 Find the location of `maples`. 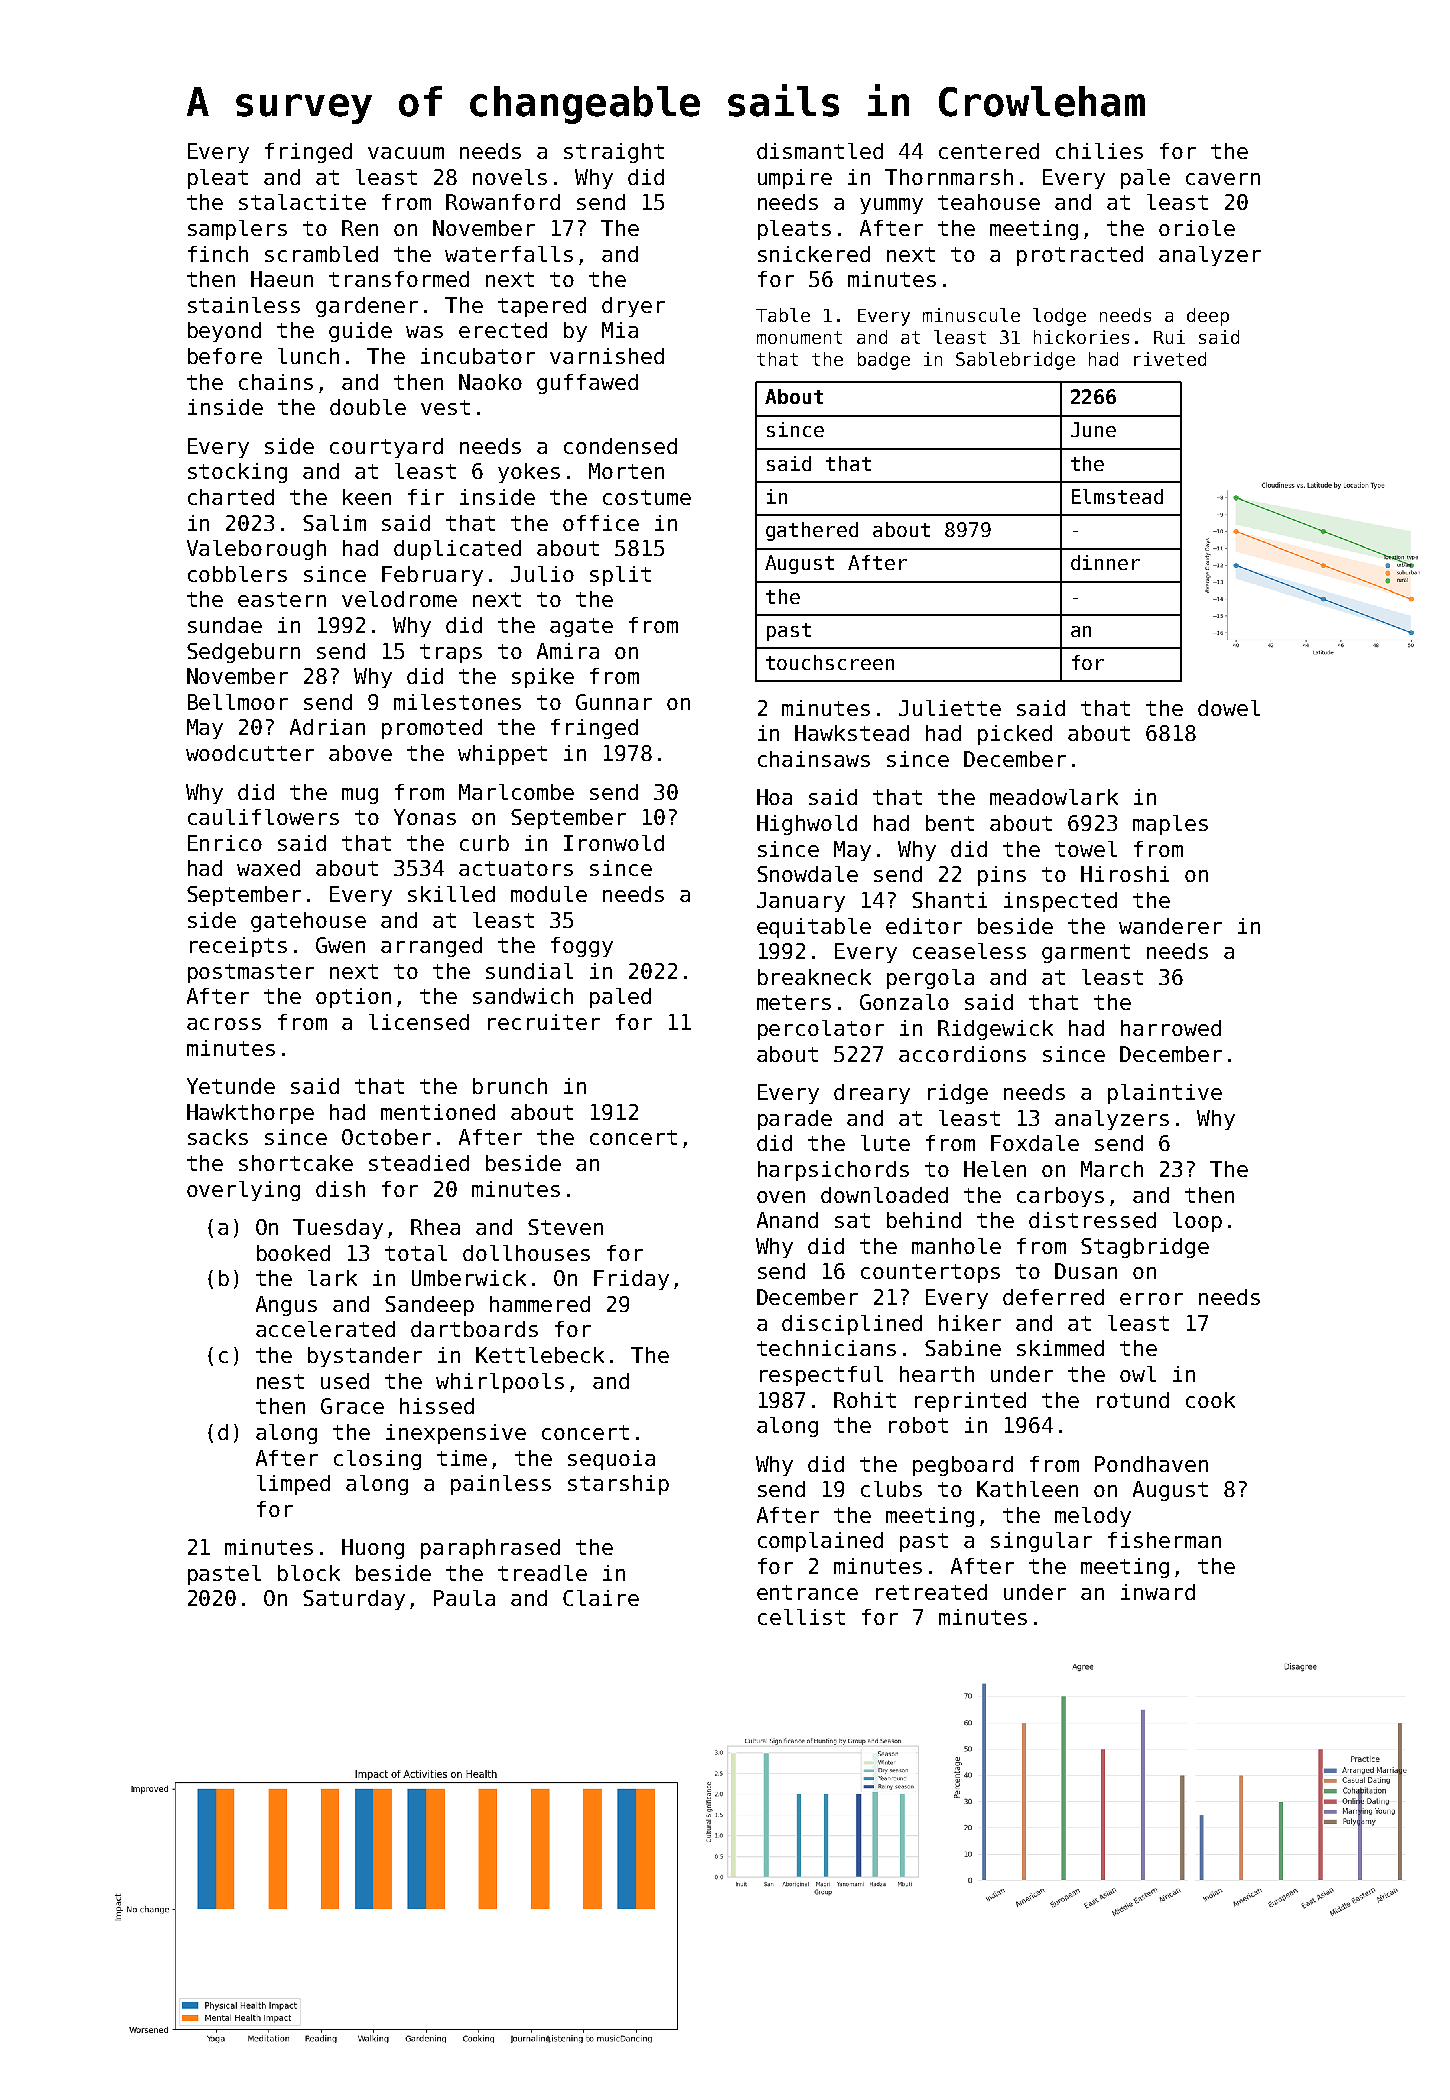

maples is located at coordinates (1170, 825).
